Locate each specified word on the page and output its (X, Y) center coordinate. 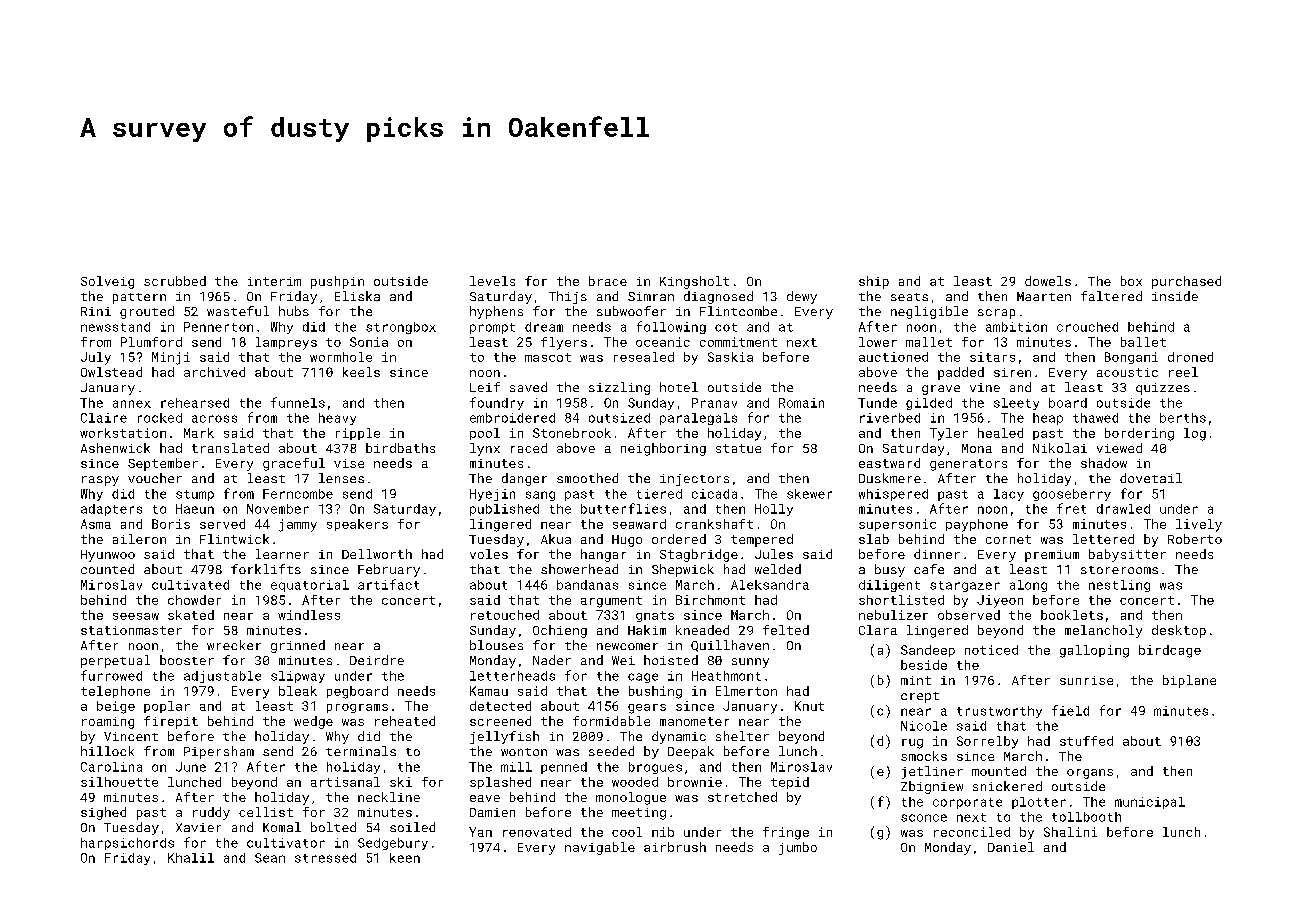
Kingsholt (694, 282)
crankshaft (714, 524)
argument (611, 602)
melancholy (1103, 631)
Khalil (191, 858)
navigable (600, 848)
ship (874, 282)
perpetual (115, 661)
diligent (889, 586)
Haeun (195, 509)
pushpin (337, 282)
